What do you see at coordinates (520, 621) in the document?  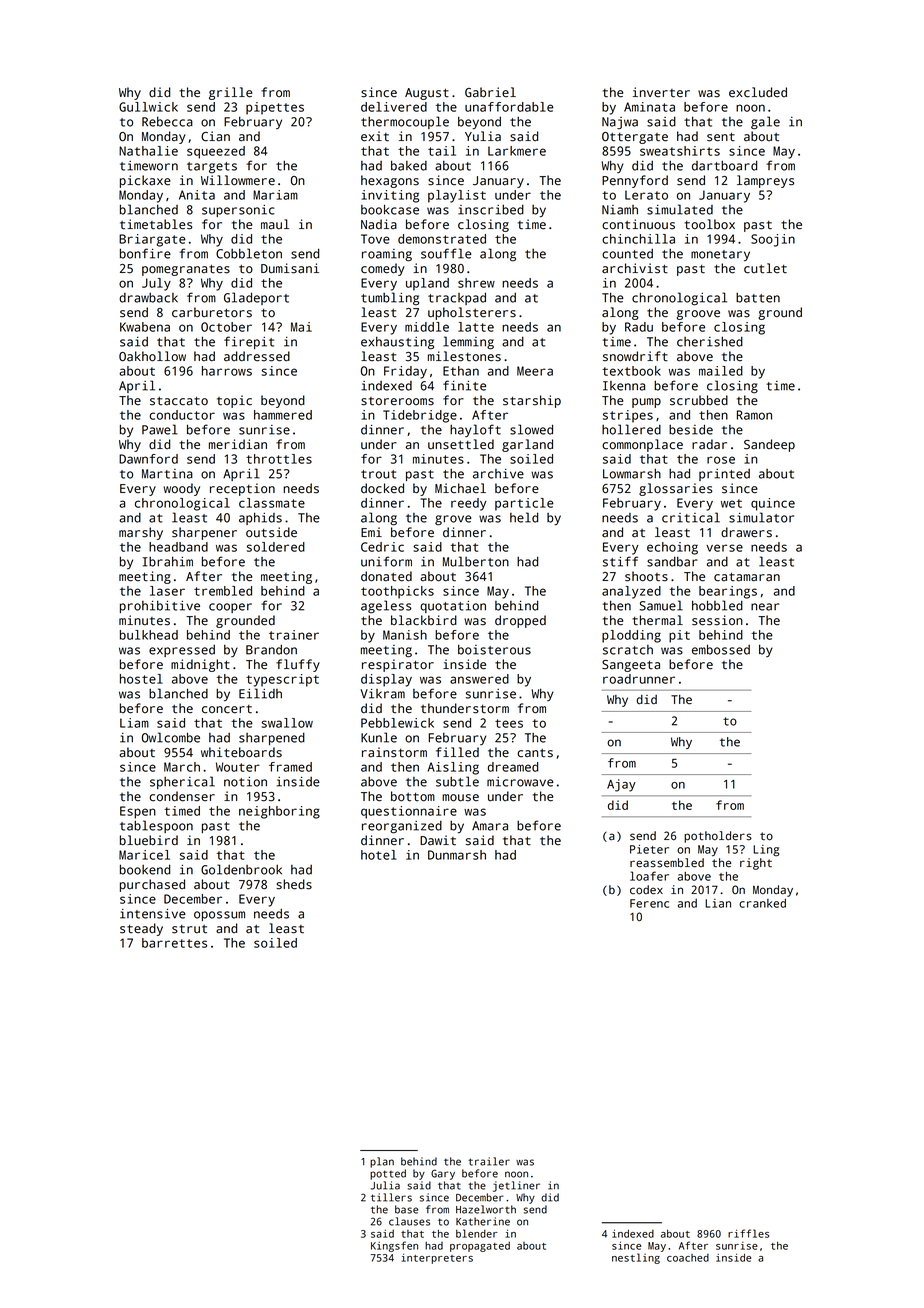 I see `dropped` at bounding box center [520, 621].
